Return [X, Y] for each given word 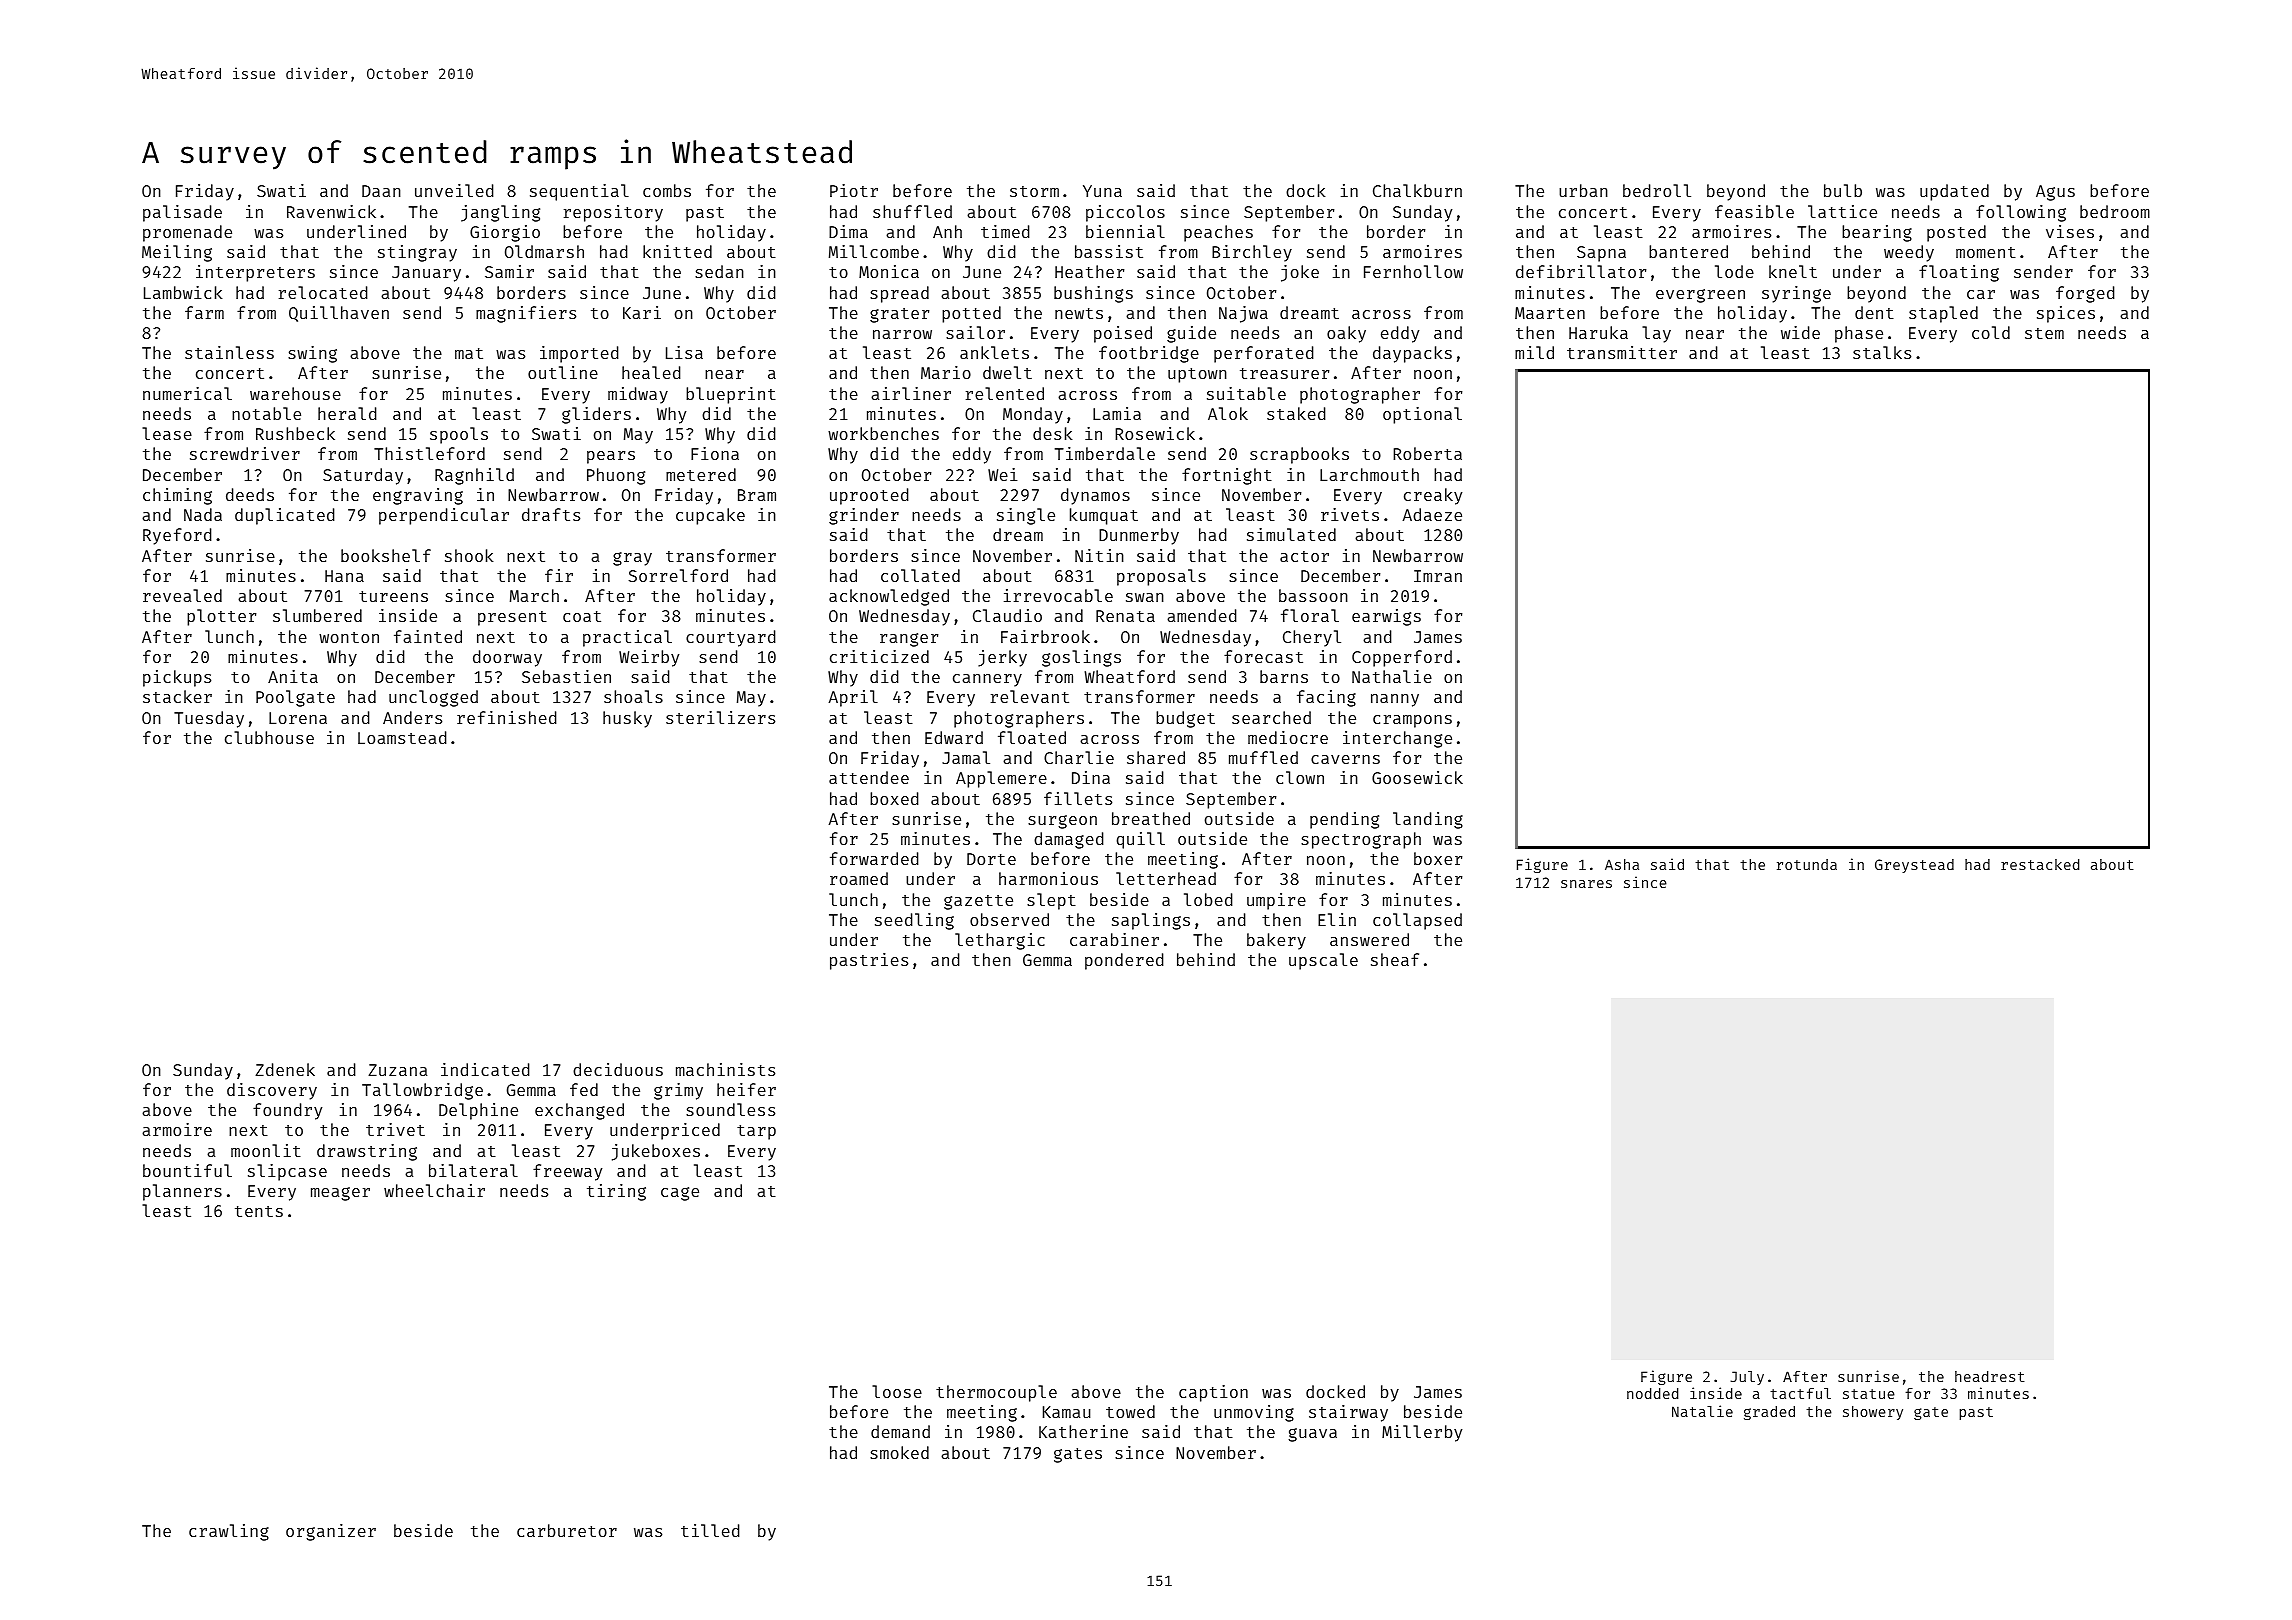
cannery [987, 680]
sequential [579, 192]
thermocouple [996, 1393]
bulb [1843, 190]
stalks [1882, 352]
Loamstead [402, 737]
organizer [331, 1532]
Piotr [854, 190]
